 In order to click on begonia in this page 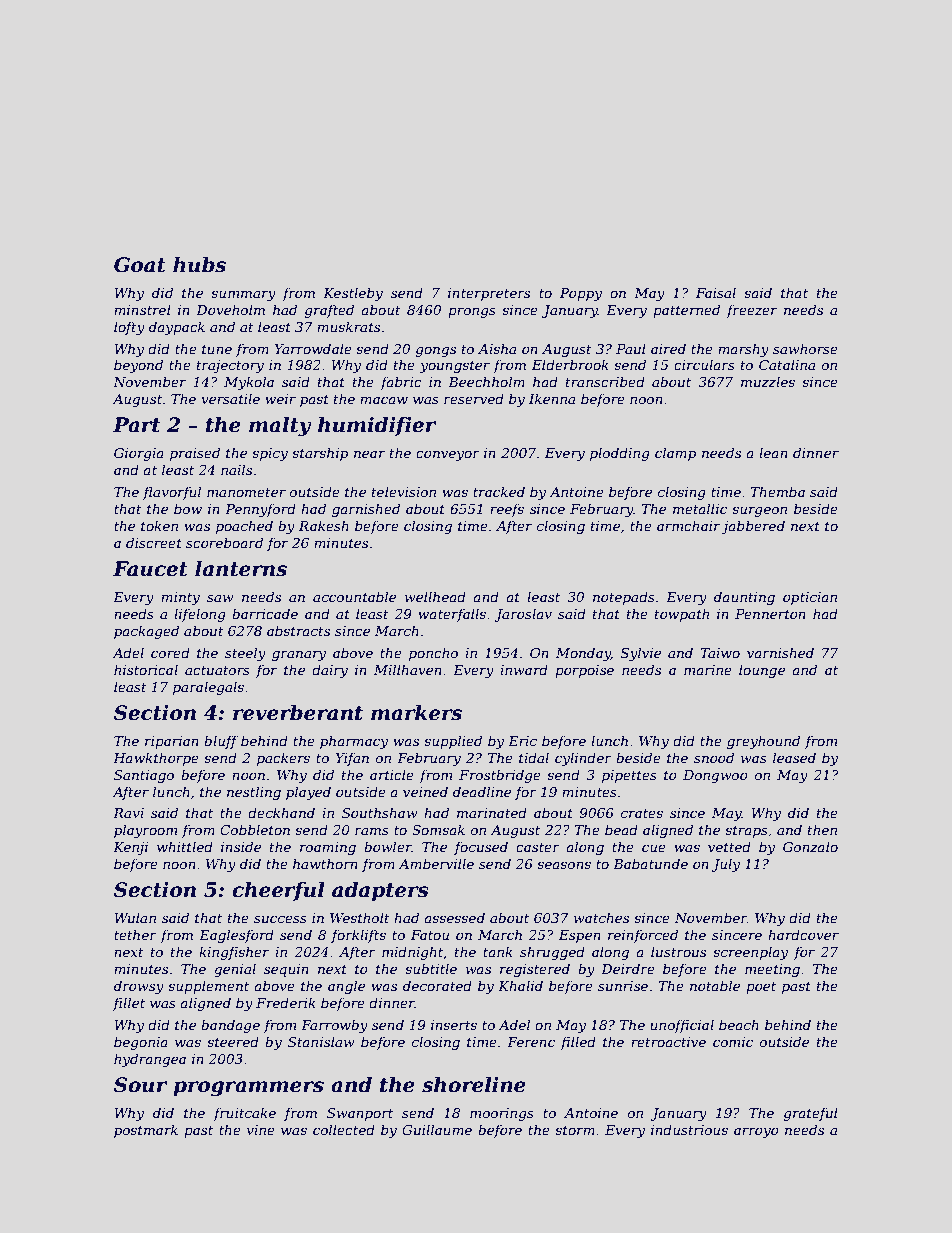, I will do `click(141, 1043)`.
